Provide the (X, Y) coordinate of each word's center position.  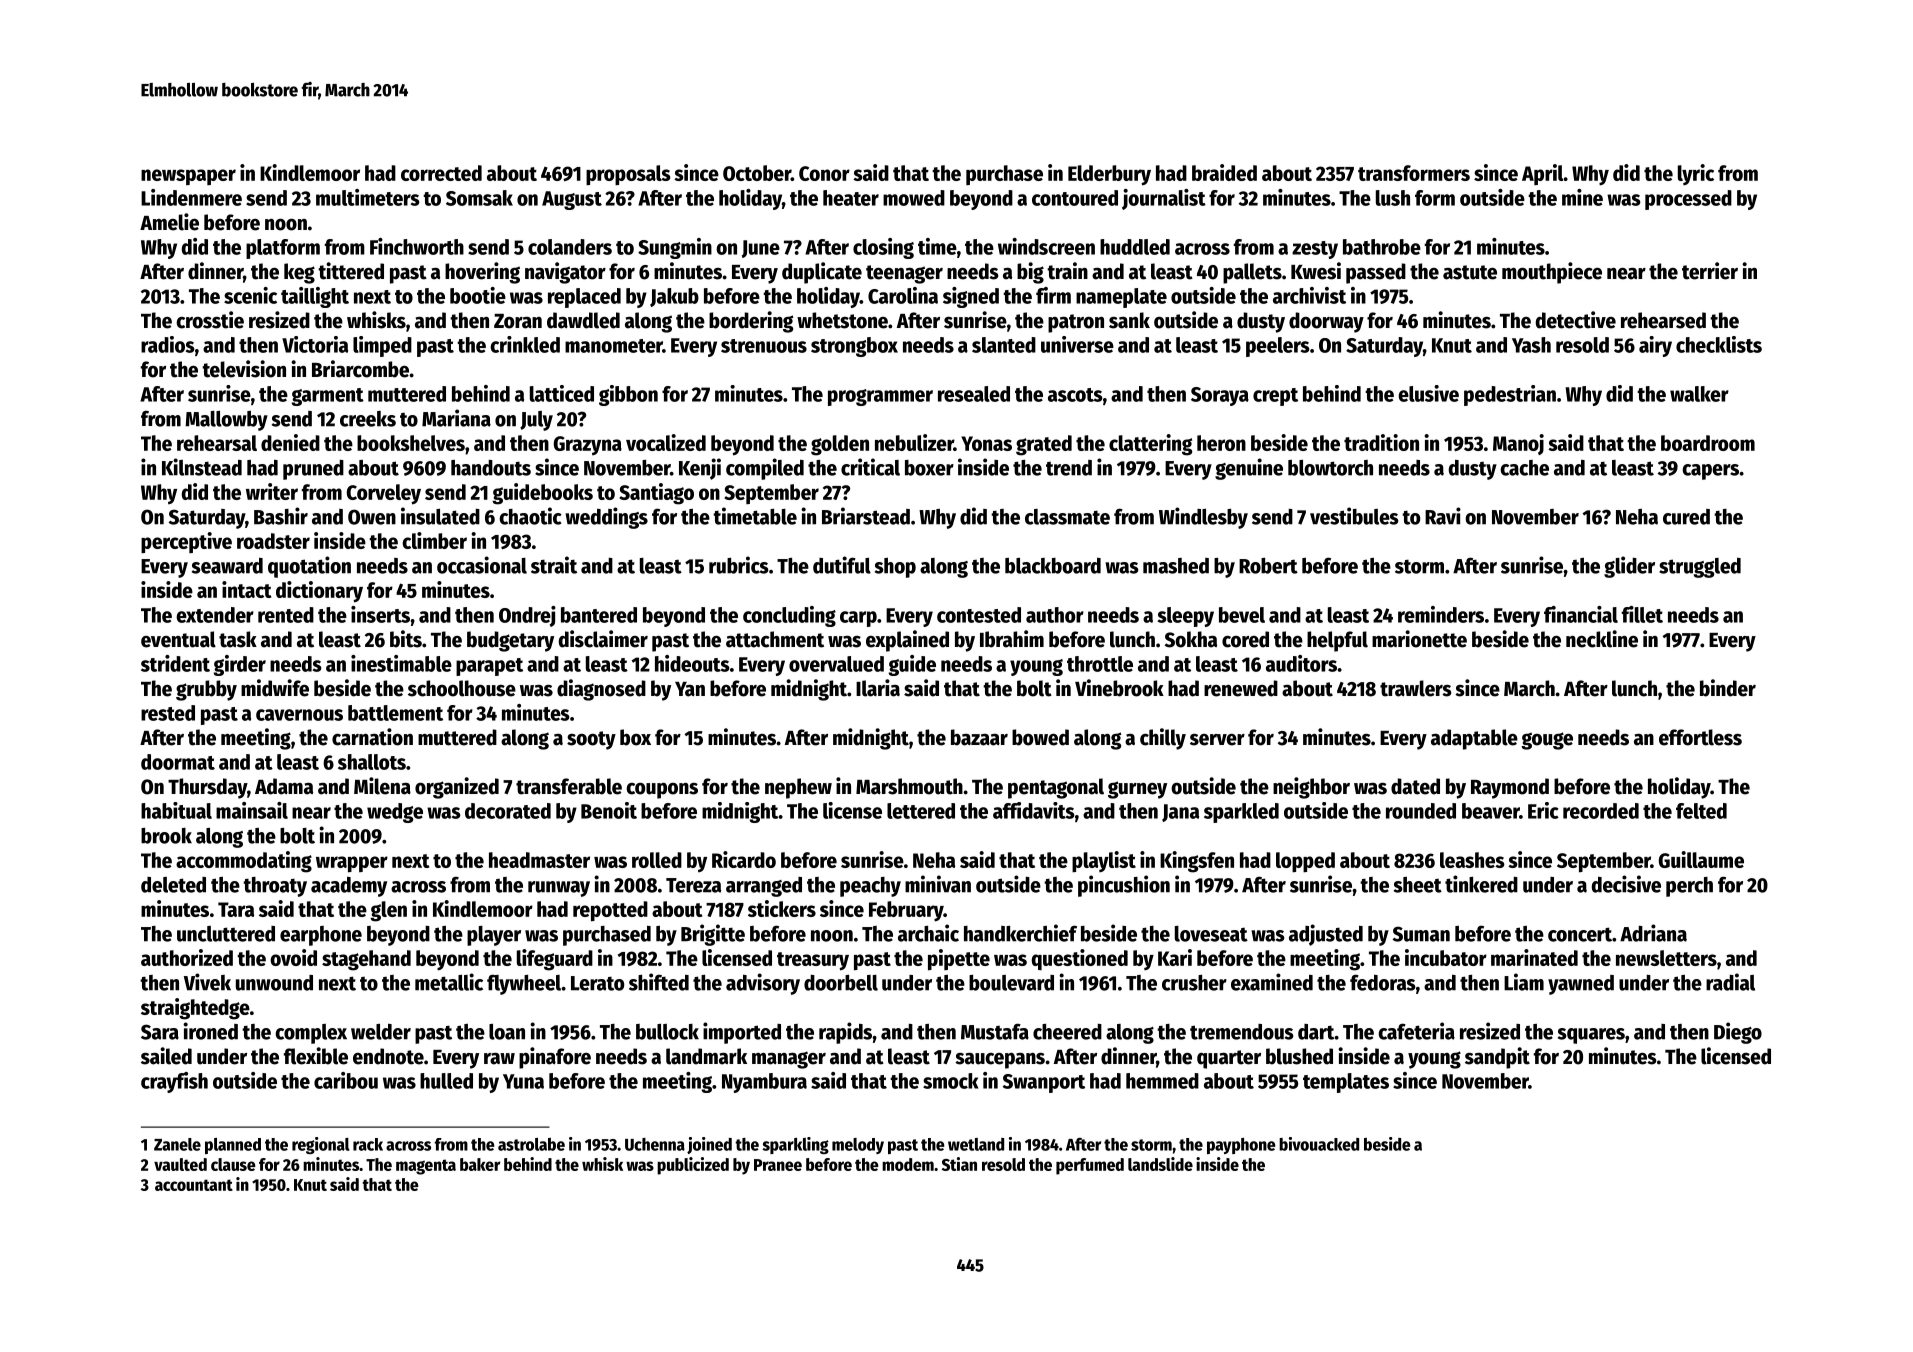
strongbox (854, 347)
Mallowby (226, 421)
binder (1728, 688)
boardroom (1708, 443)
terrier (1710, 271)
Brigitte (713, 935)
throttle (1100, 664)
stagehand (366, 960)
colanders (570, 247)
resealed (974, 394)
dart (1316, 1032)
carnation (372, 737)
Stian (959, 1164)
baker (480, 1164)
